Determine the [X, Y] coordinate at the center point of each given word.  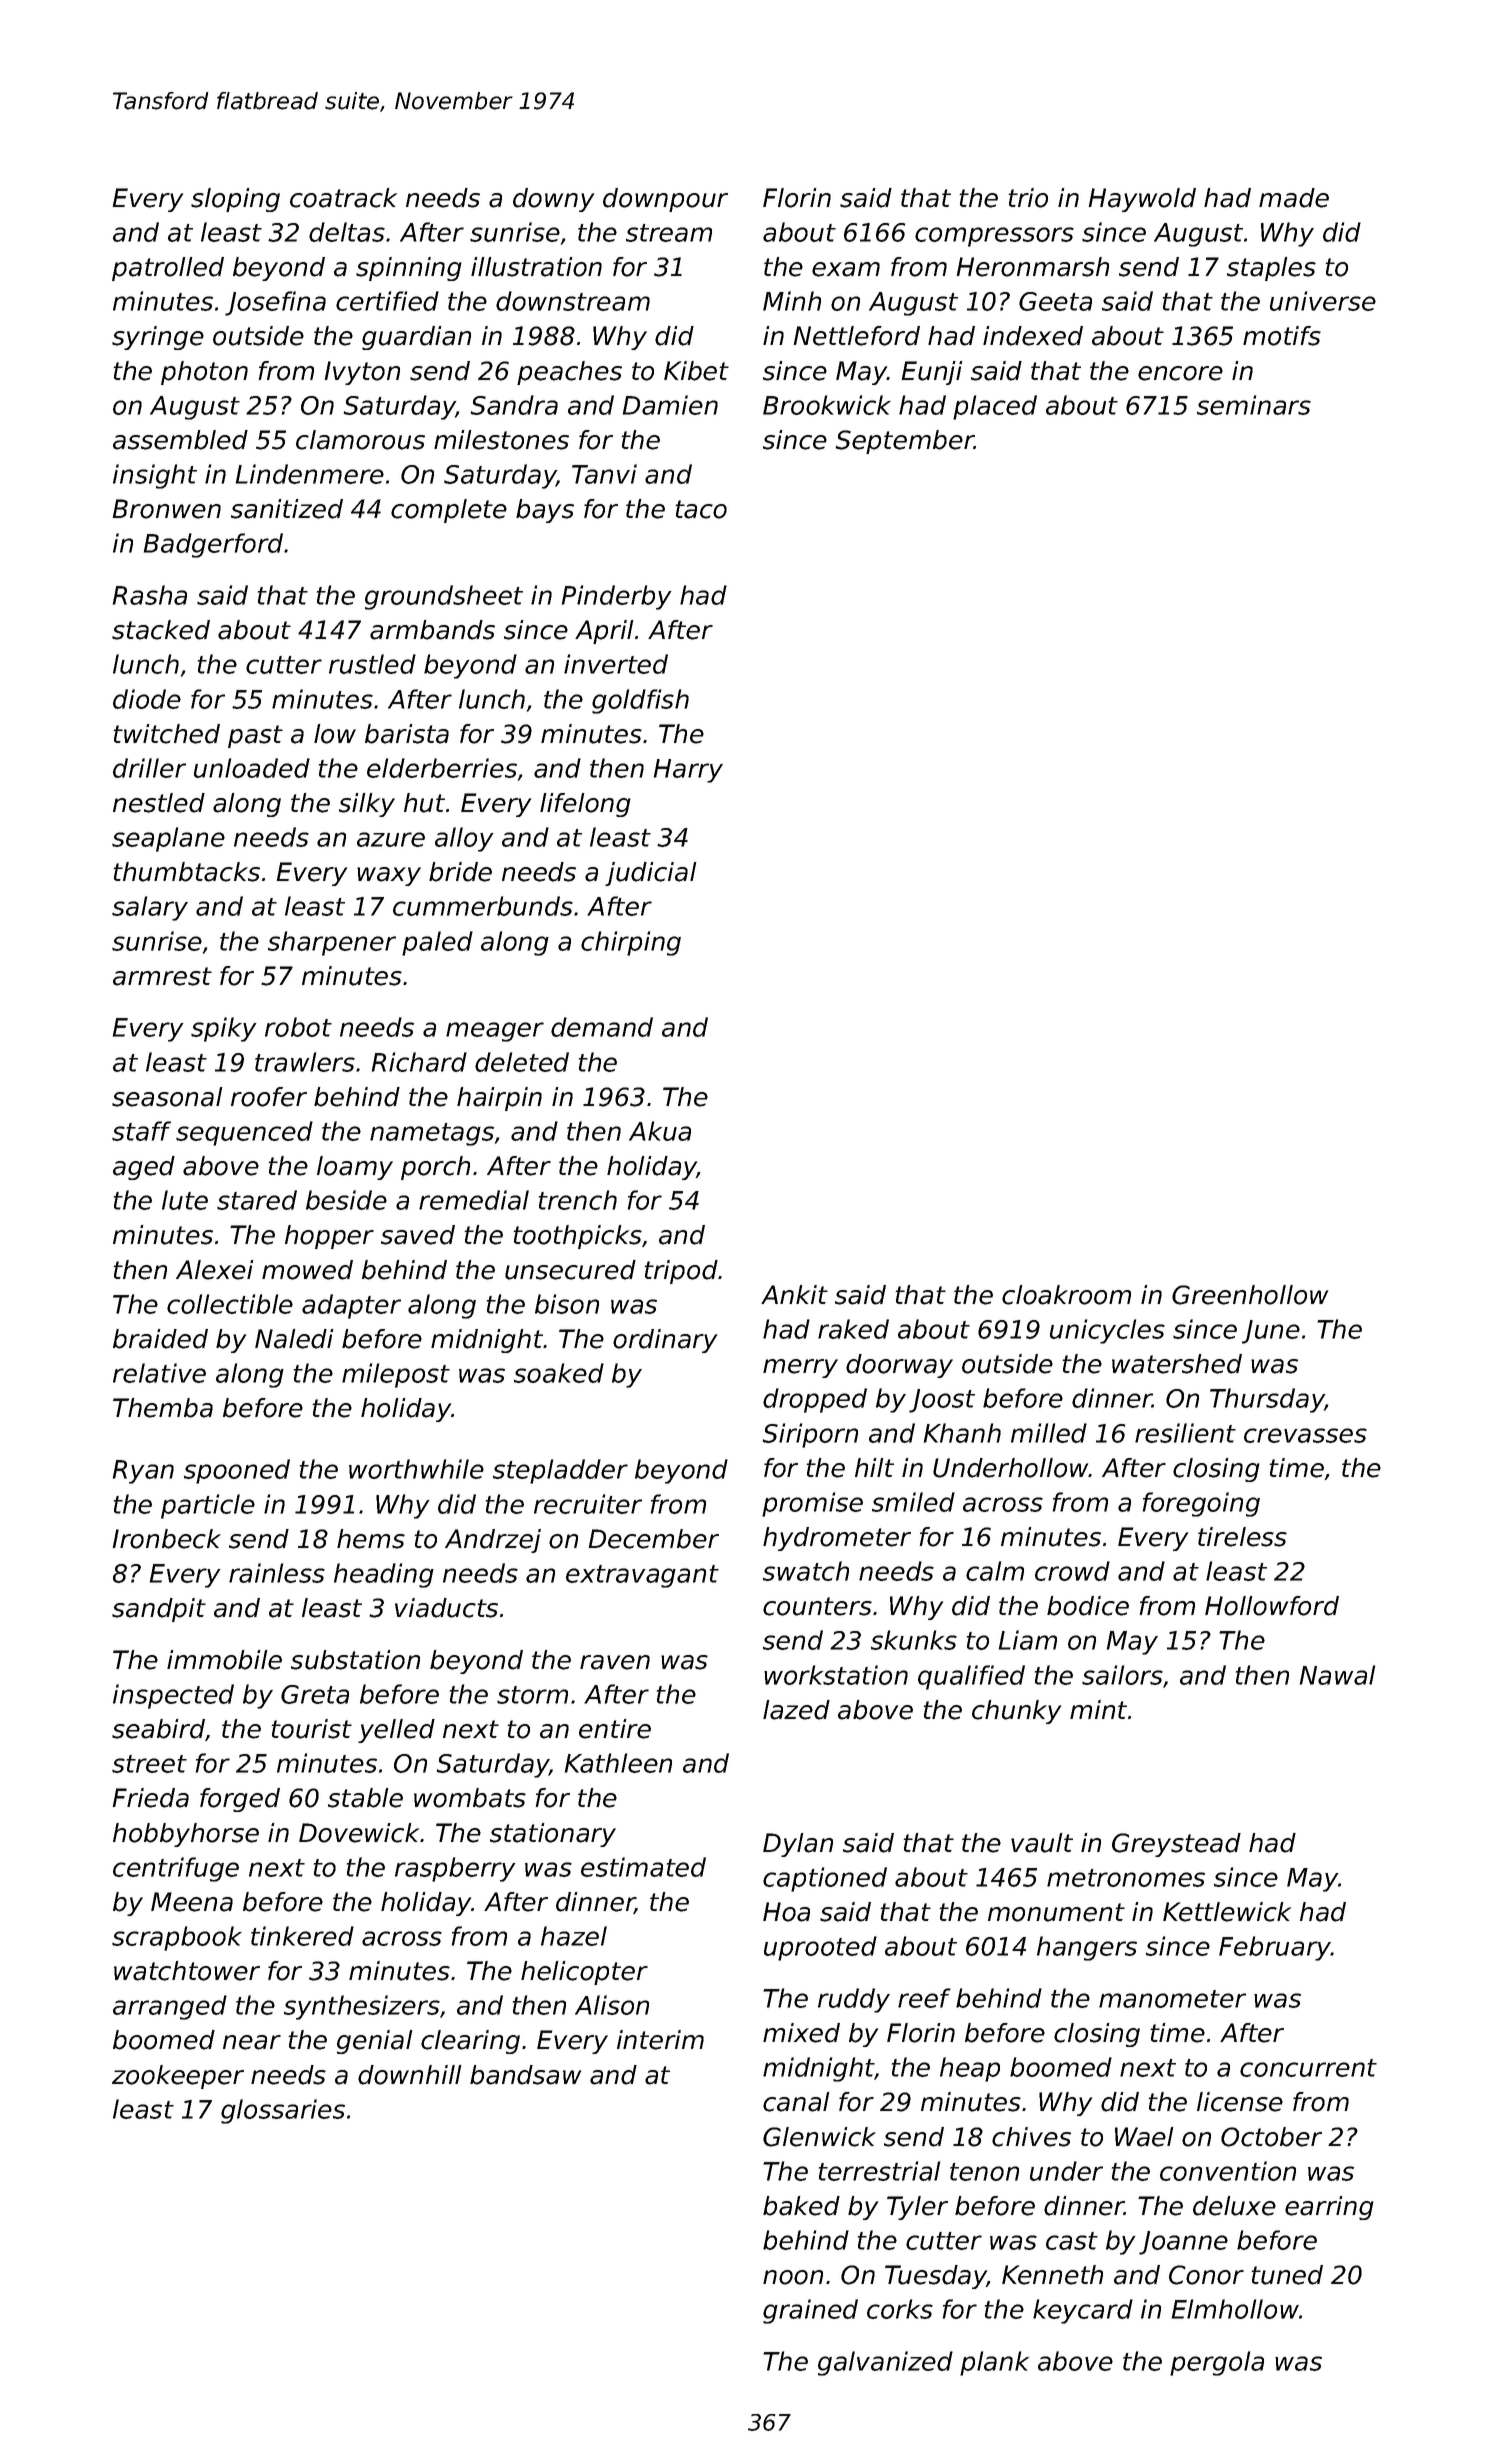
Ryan [143, 1472]
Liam [1028, 1640]
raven [615, 1662]
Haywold [1142, 200]
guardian [416, 338]
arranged [170, 2007]
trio [1028, 198]
